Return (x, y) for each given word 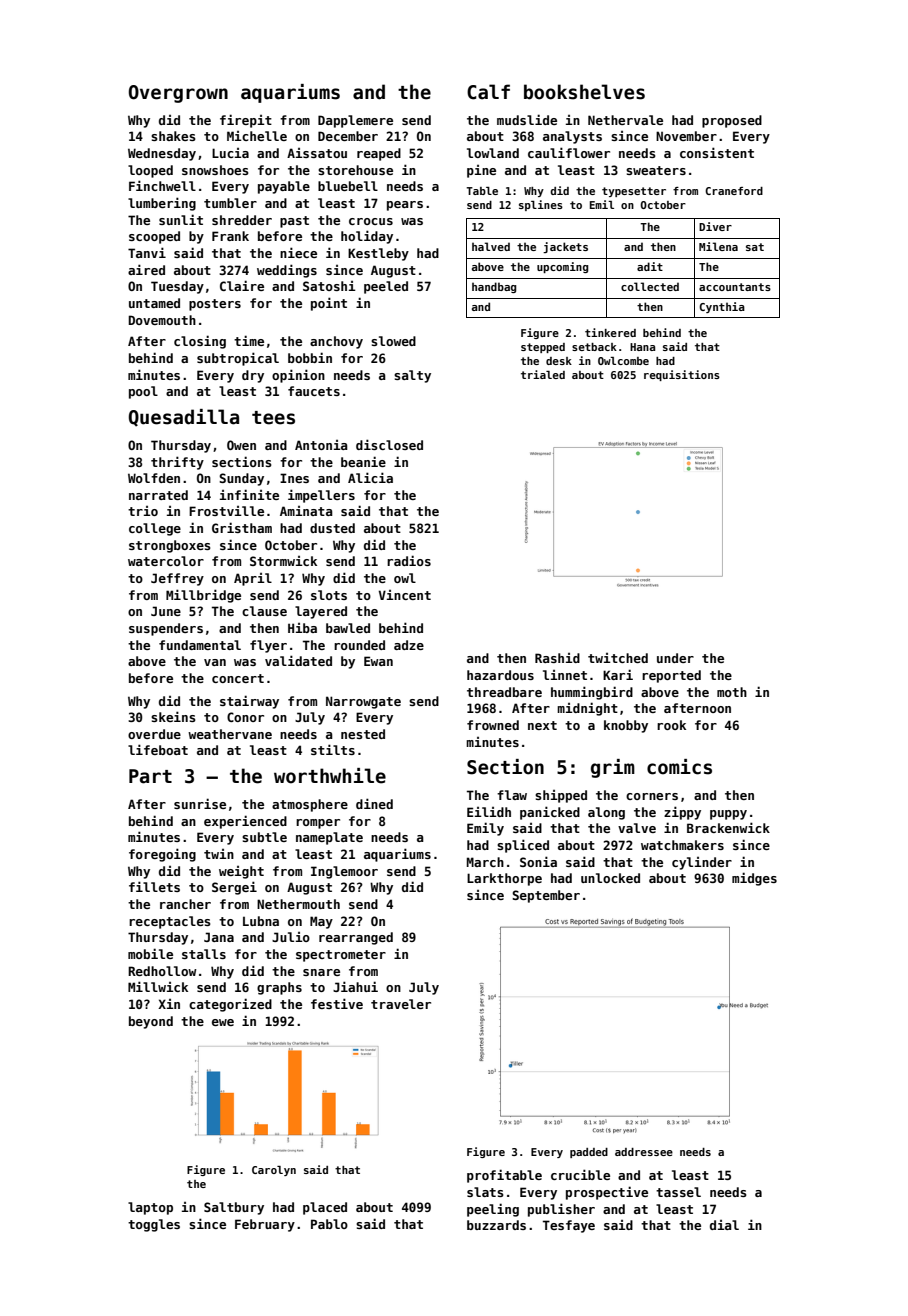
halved (491, 246)
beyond (151, 1022)
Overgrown (178, 94)
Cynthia (722, 307)
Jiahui (355, 986)
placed (325, 1208)
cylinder (702, 863)
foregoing (162, 855)
